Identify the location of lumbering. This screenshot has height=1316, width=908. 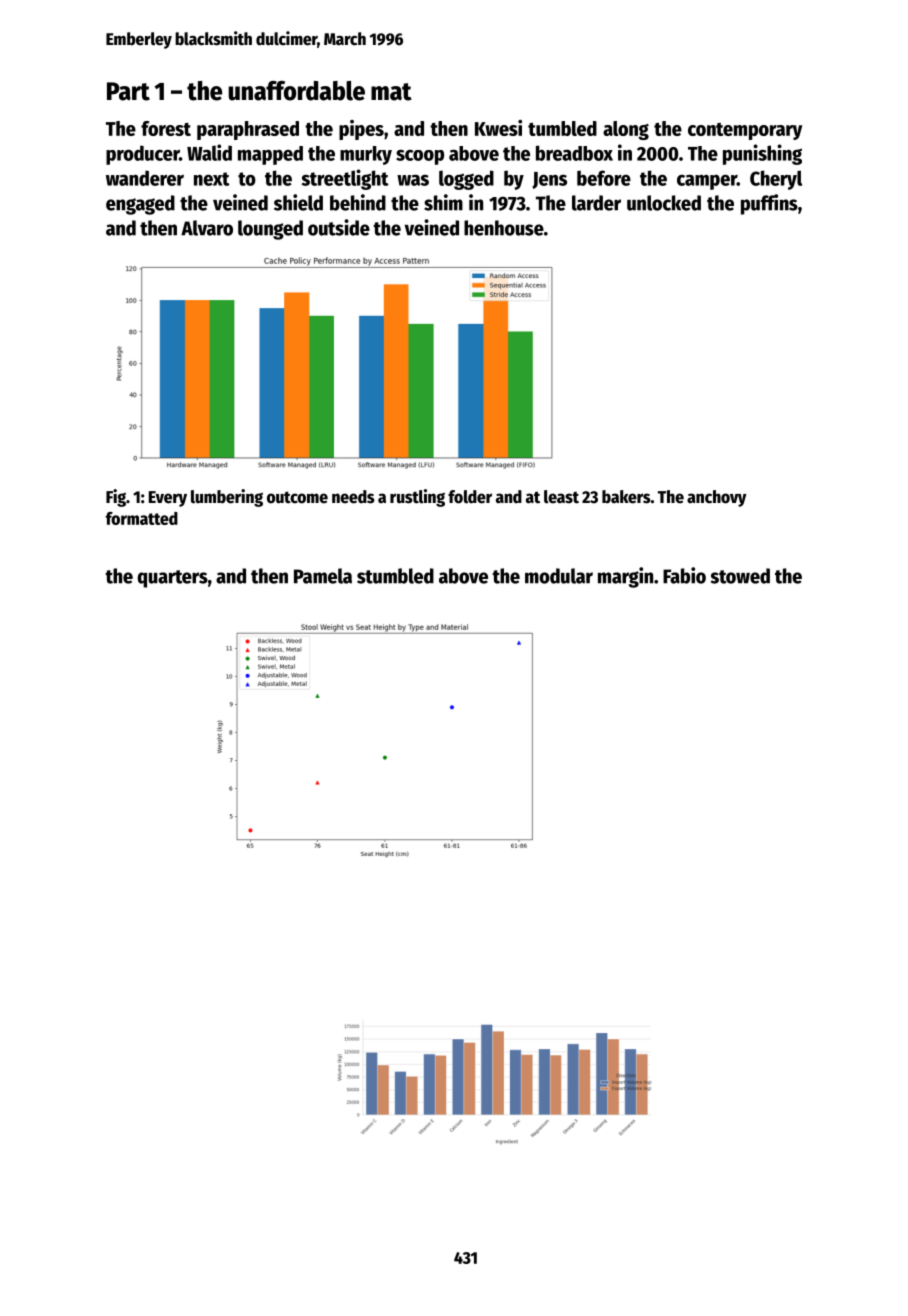
(227, 498).
